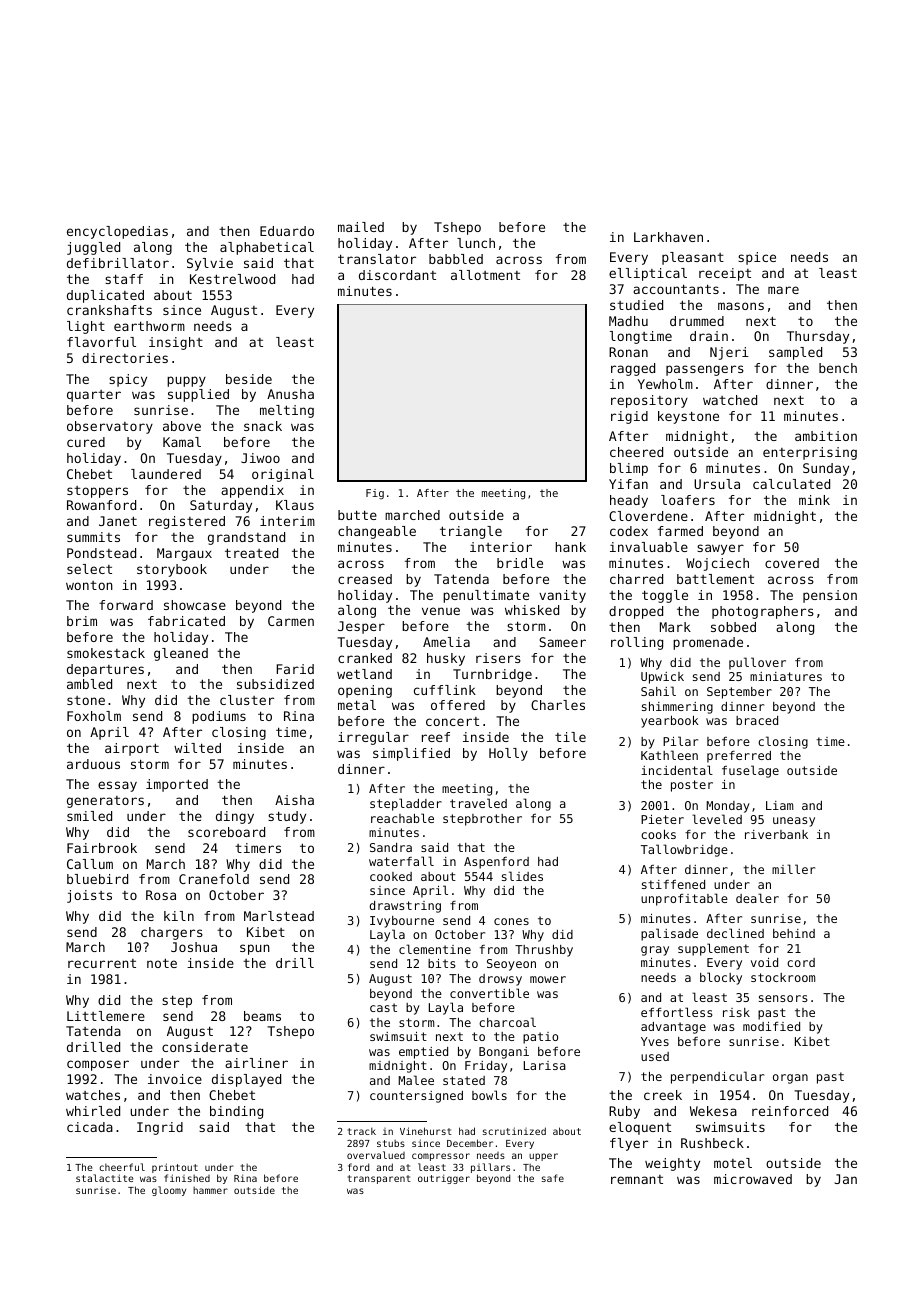 Image resolution: width=924 pixels, height=1308 pixels. What do you see at coordinates (471, 532) in the document?
I see `triangle` at bounding box center [471, 532].
